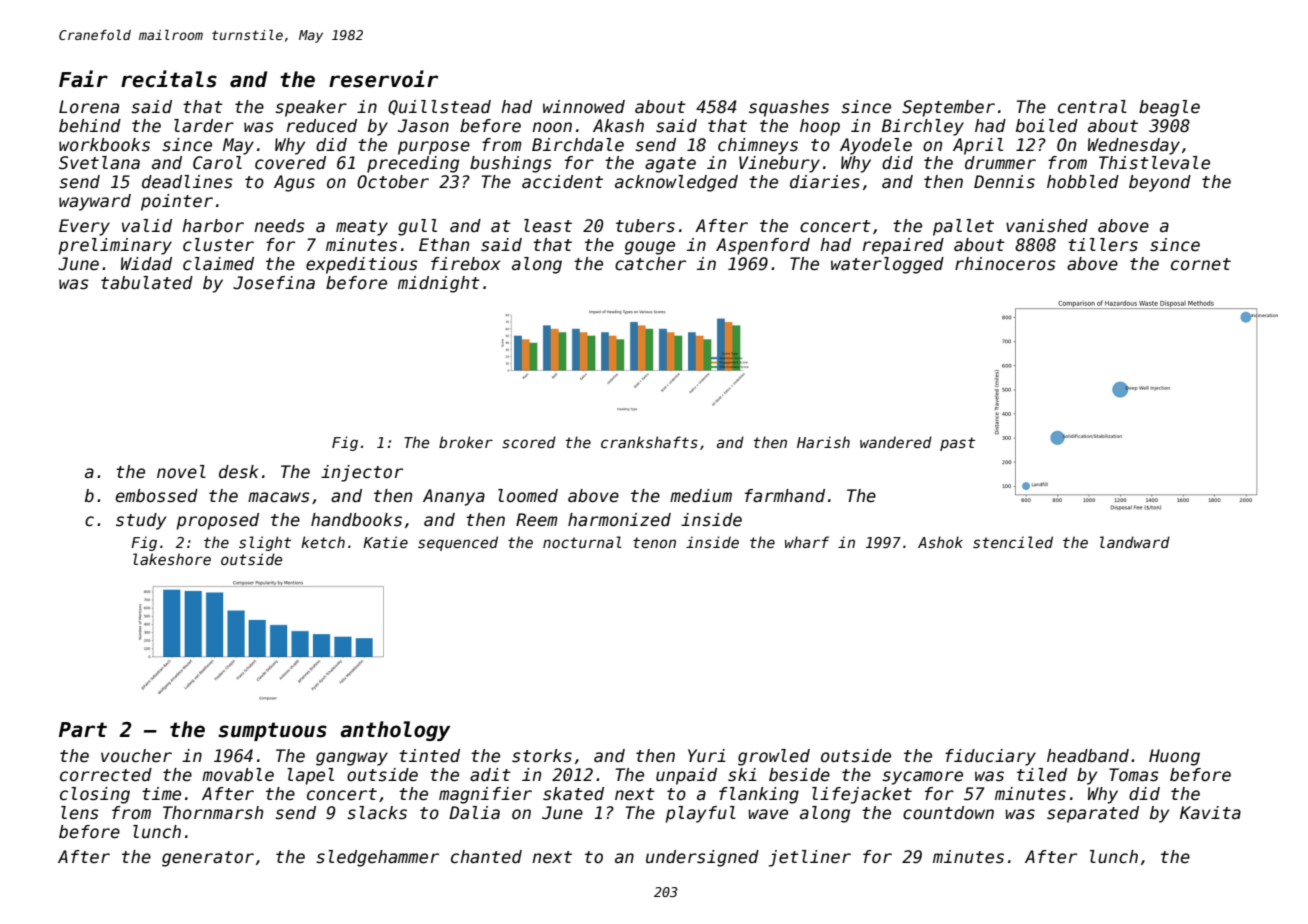 The width and height of the screenshot is (1308, 924). I want to click on anthology, so click(395, 731).
